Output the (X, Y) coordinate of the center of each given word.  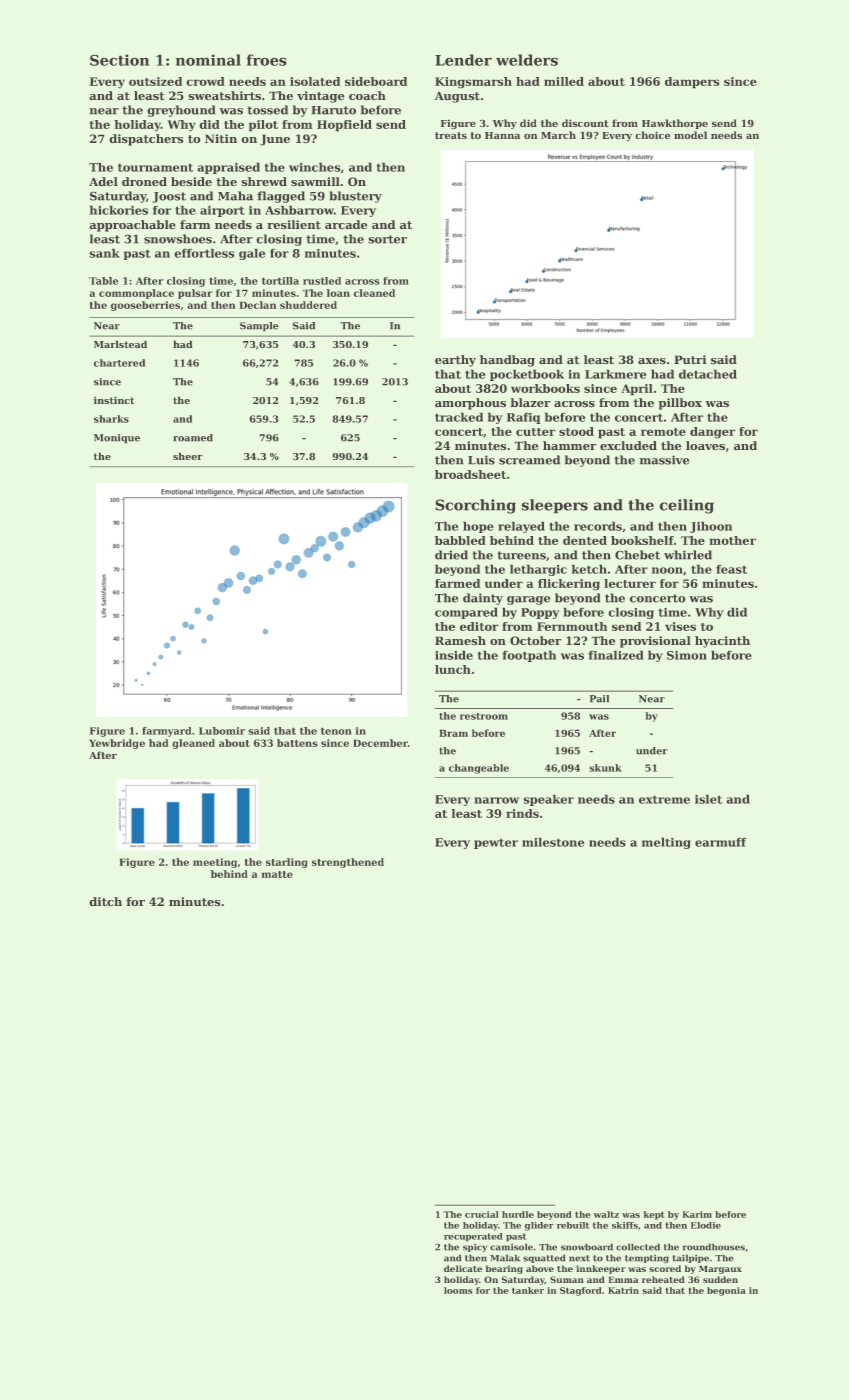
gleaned (193, 744)
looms (458, 1290)
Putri (690, 359)
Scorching (475, 506)
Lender (463, 60)
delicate (463, 1268)
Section (120, 60)
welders (527, 60)
